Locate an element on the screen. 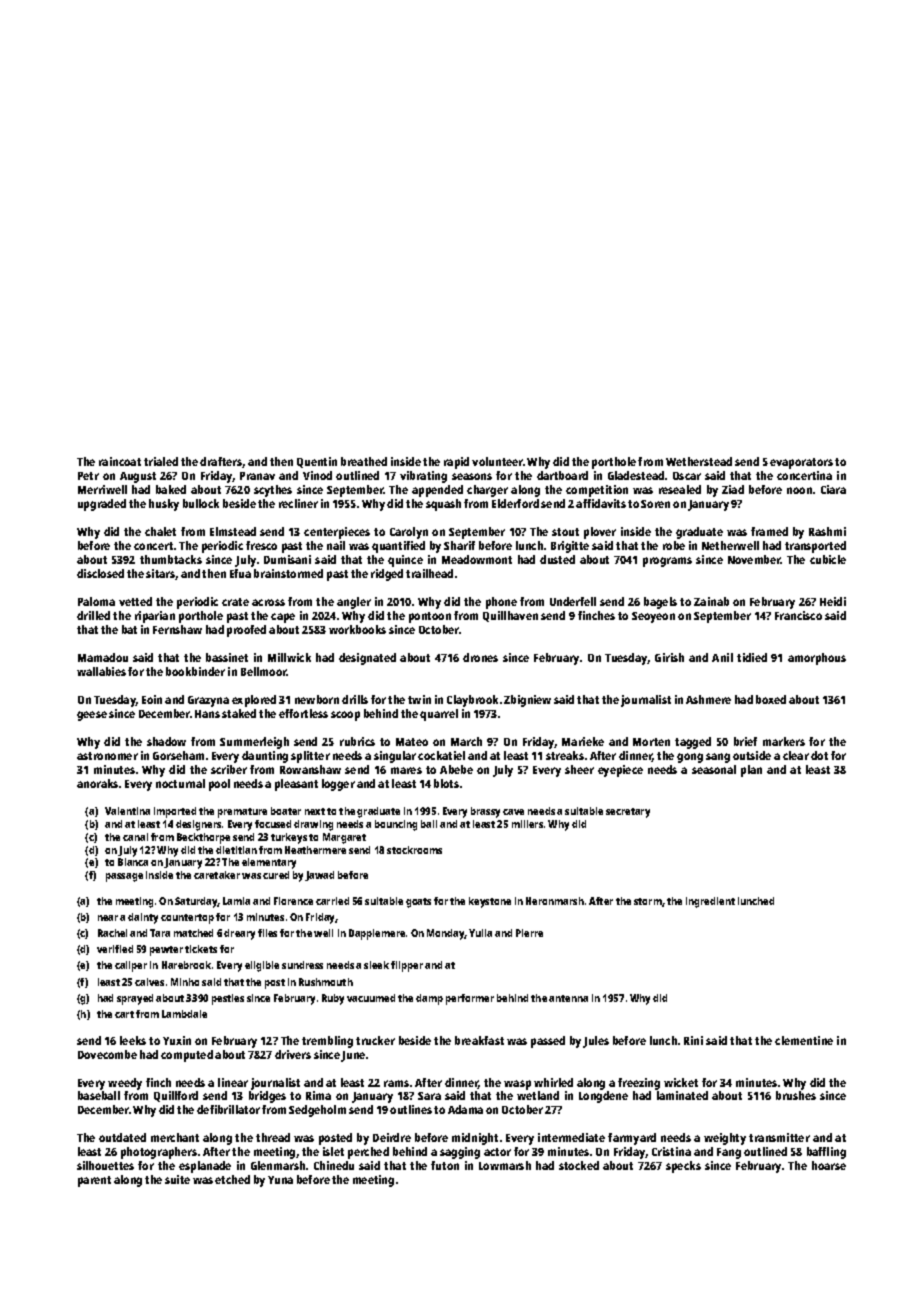 The image size is (924, 1308). Wetherstead is located at coordinates (699, 461).
